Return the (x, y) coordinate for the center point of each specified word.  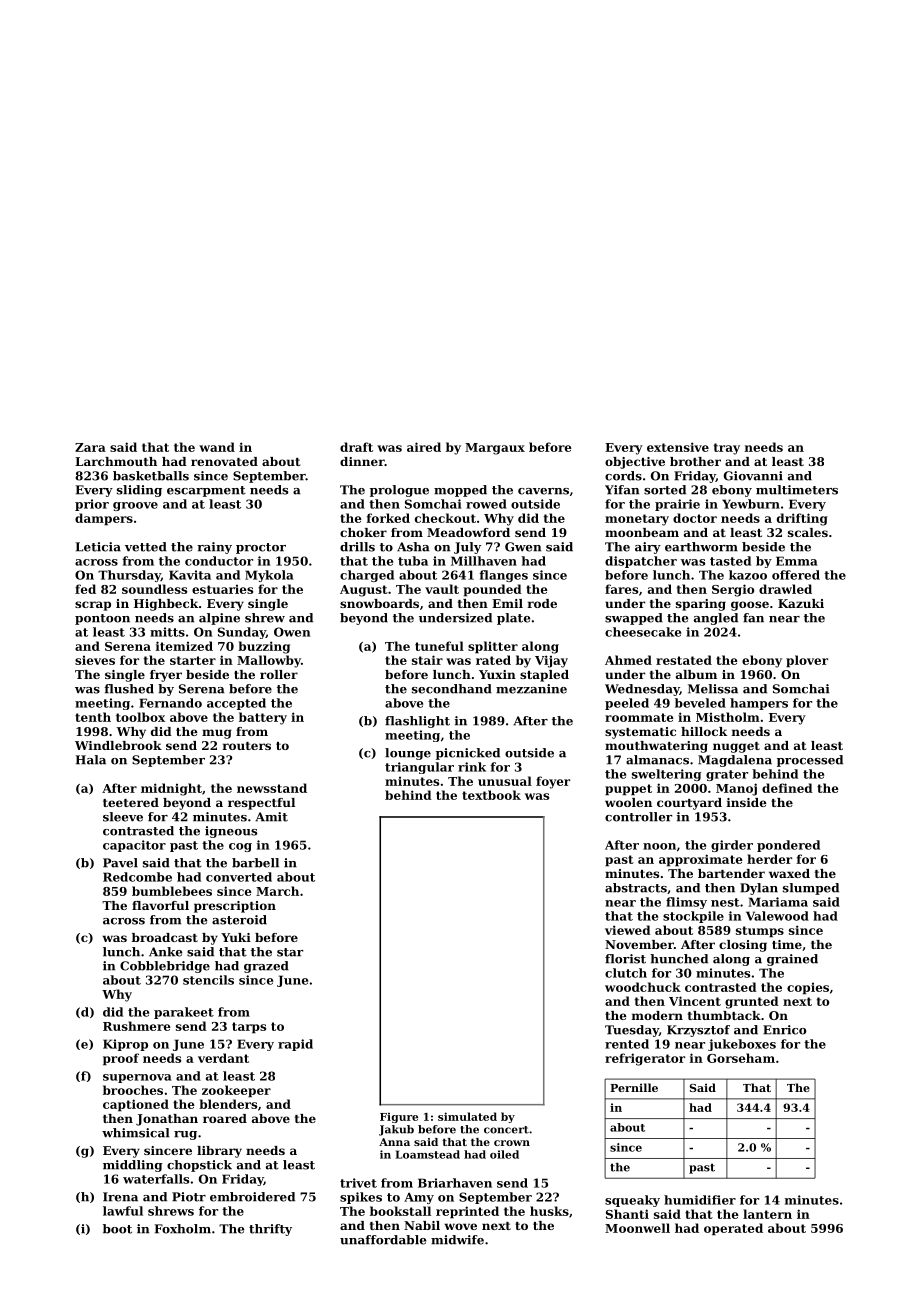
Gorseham (741, 1058)
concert (506, 1130)
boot (117, 1229)
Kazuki (801, 603)
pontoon (102, 619)
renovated (224, 461)
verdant (223, 1058)
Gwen (523, 547)
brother (695, 461)
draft (356, 447)
